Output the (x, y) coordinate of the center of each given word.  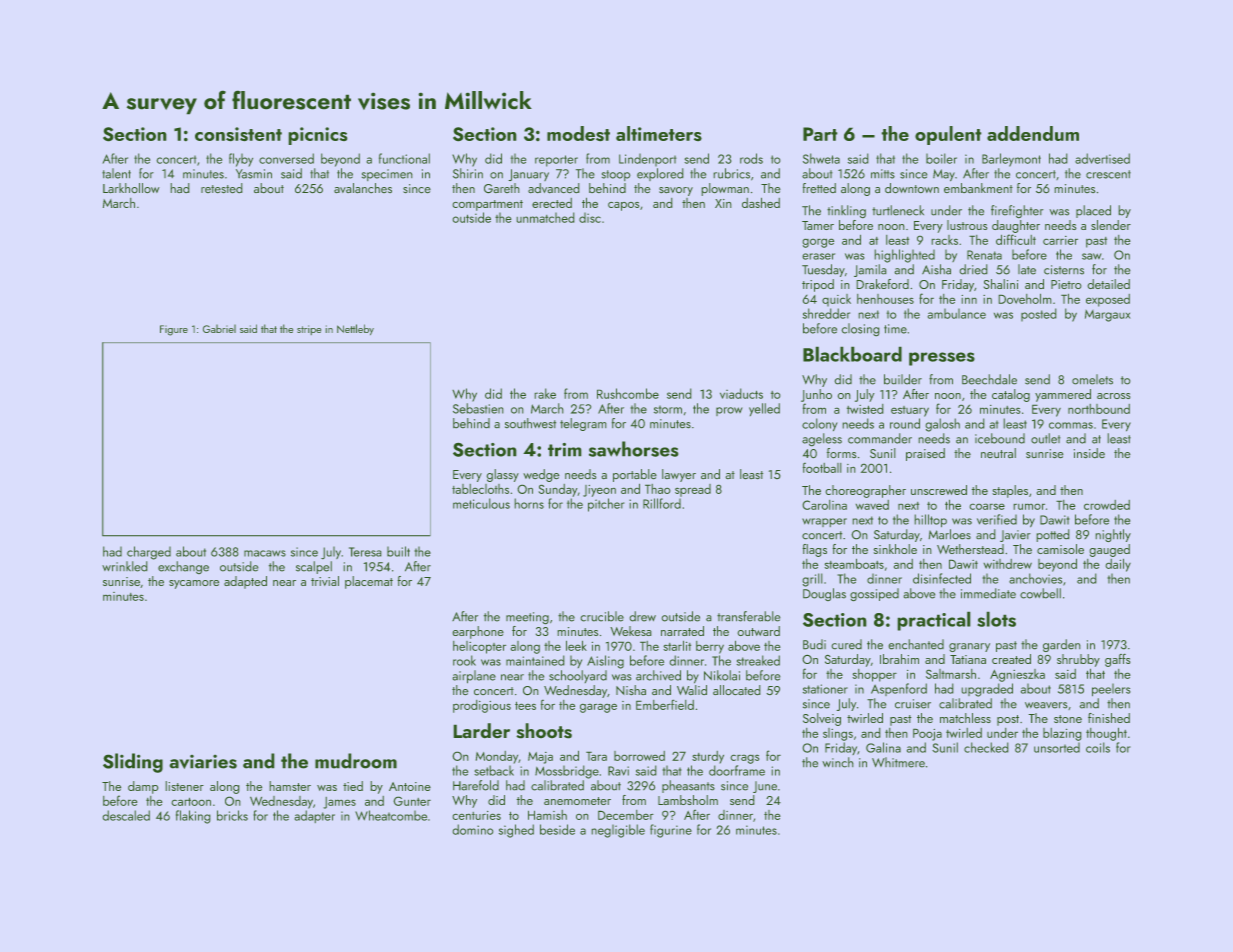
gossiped (874, 595)
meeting (527, 618)
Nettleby (355, 329)
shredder (826, 313)
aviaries (203, 761)
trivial (325, 581)
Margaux (1108, 316)
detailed (1108, 284)
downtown (912, 188)
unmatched (545, 217)
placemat (369, 582)
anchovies (1035, 578)
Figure (174, 330)
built (398, 551)
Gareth (502, 188)
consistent (238, 134)
